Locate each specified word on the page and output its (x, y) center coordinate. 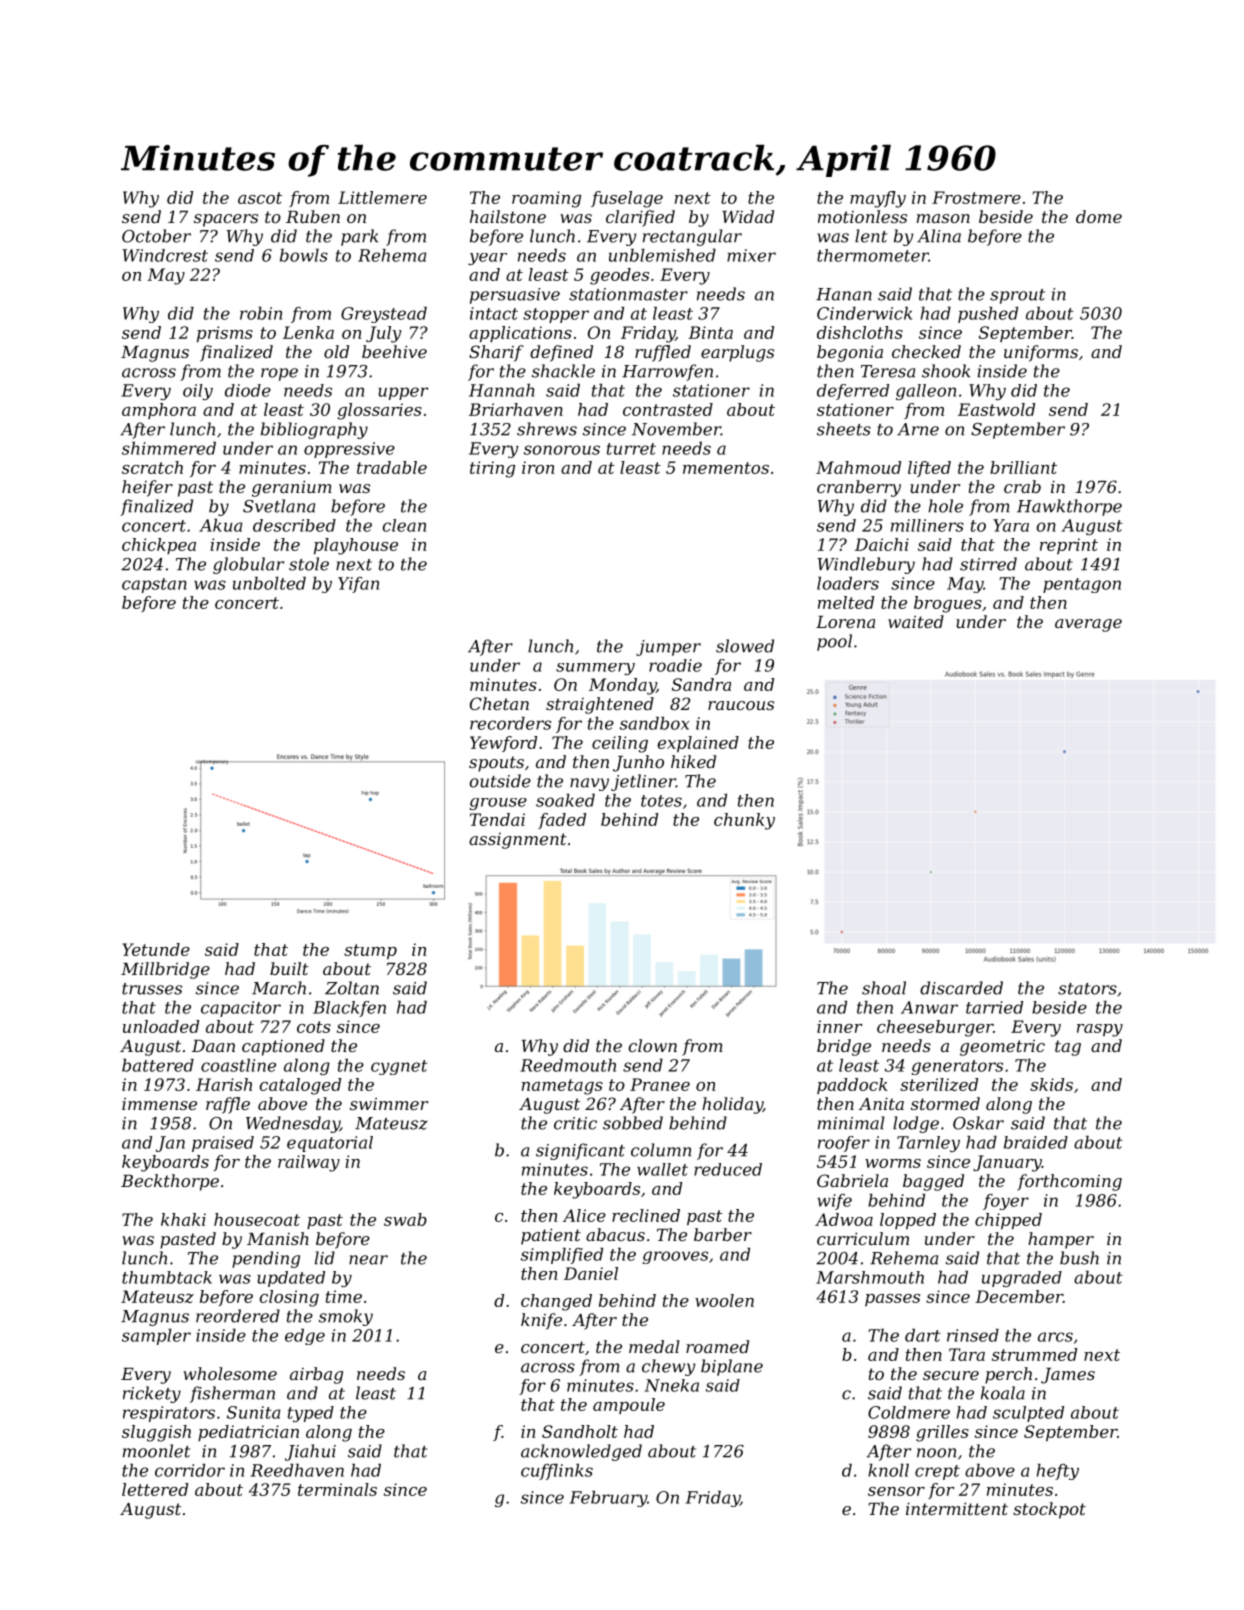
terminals (337, 1489)
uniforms (1041, 353)
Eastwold (996, 409)
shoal (884, 988)
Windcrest (165, 255)
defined (561, 353)
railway (309, 1163)
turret (631, 449)
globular (248, 565)
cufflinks (557, 1472)
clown (653, 1045)
